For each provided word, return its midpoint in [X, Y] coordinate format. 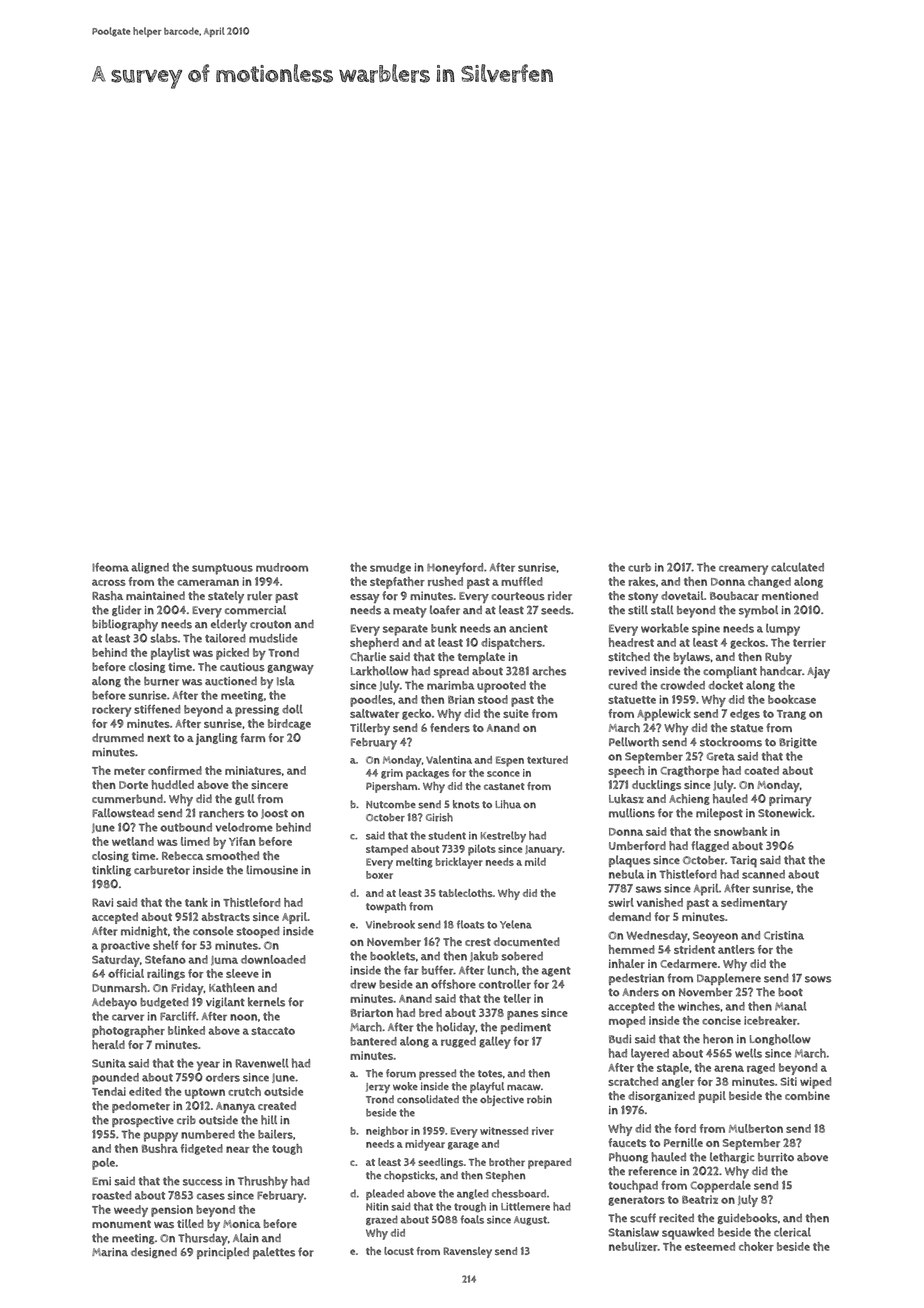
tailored [225, 638]
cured [622, 685]
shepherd [374, 644]
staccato [273, 1031]
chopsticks [409, 1176]
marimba [450, 685]
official [126, 973]
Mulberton [756, 1128]
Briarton [372, 1013]
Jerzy [378, 1088]
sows [818, 979]
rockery [111, 710]
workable [665, 628]
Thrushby [263, 1182]
